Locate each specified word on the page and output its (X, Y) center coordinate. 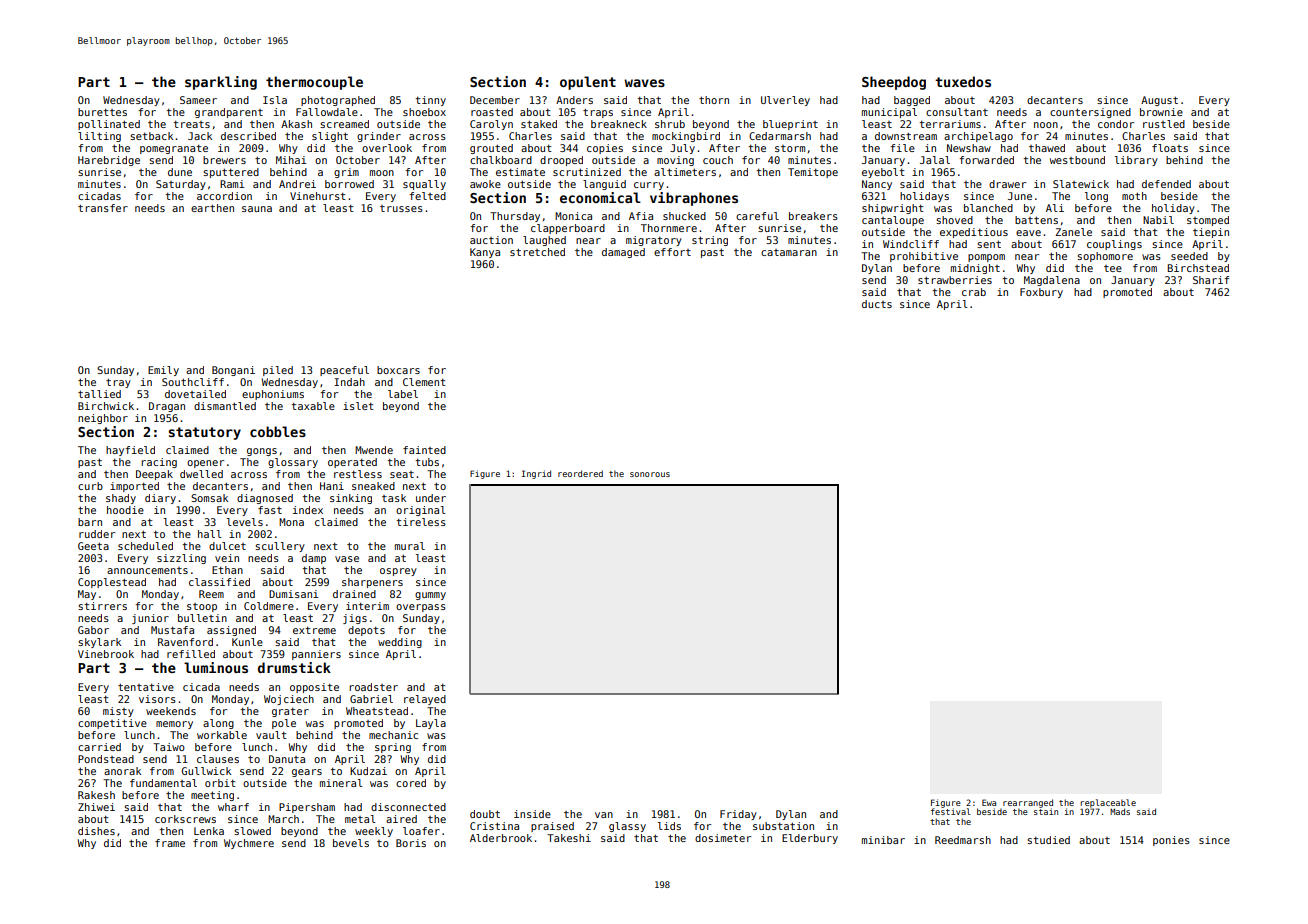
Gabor (93, 630)
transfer (103, 208)
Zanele (1073, 232)
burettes (102, 112)
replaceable (1108, 803)
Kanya (485, 253)
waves (644, 83)
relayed (425, 700)
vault (271, 735)
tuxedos (963, 81)
